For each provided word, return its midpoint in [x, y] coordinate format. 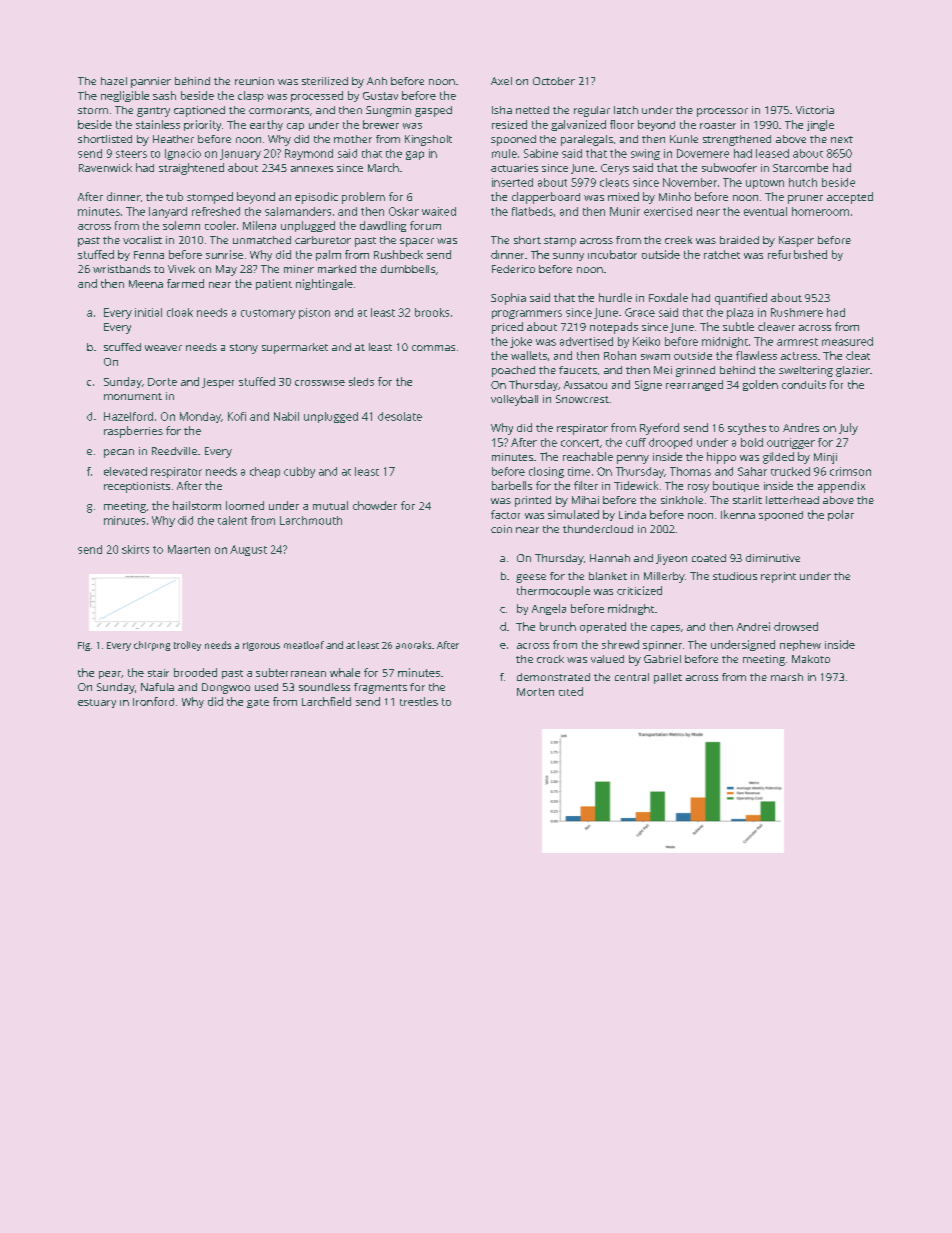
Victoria [815, 110]
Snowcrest [582, 399]
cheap [265, 472]
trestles [419, 701]
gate [258, 703]
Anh [377, 81]
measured [847, 341]
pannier [151, 82]
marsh [787, 677]
